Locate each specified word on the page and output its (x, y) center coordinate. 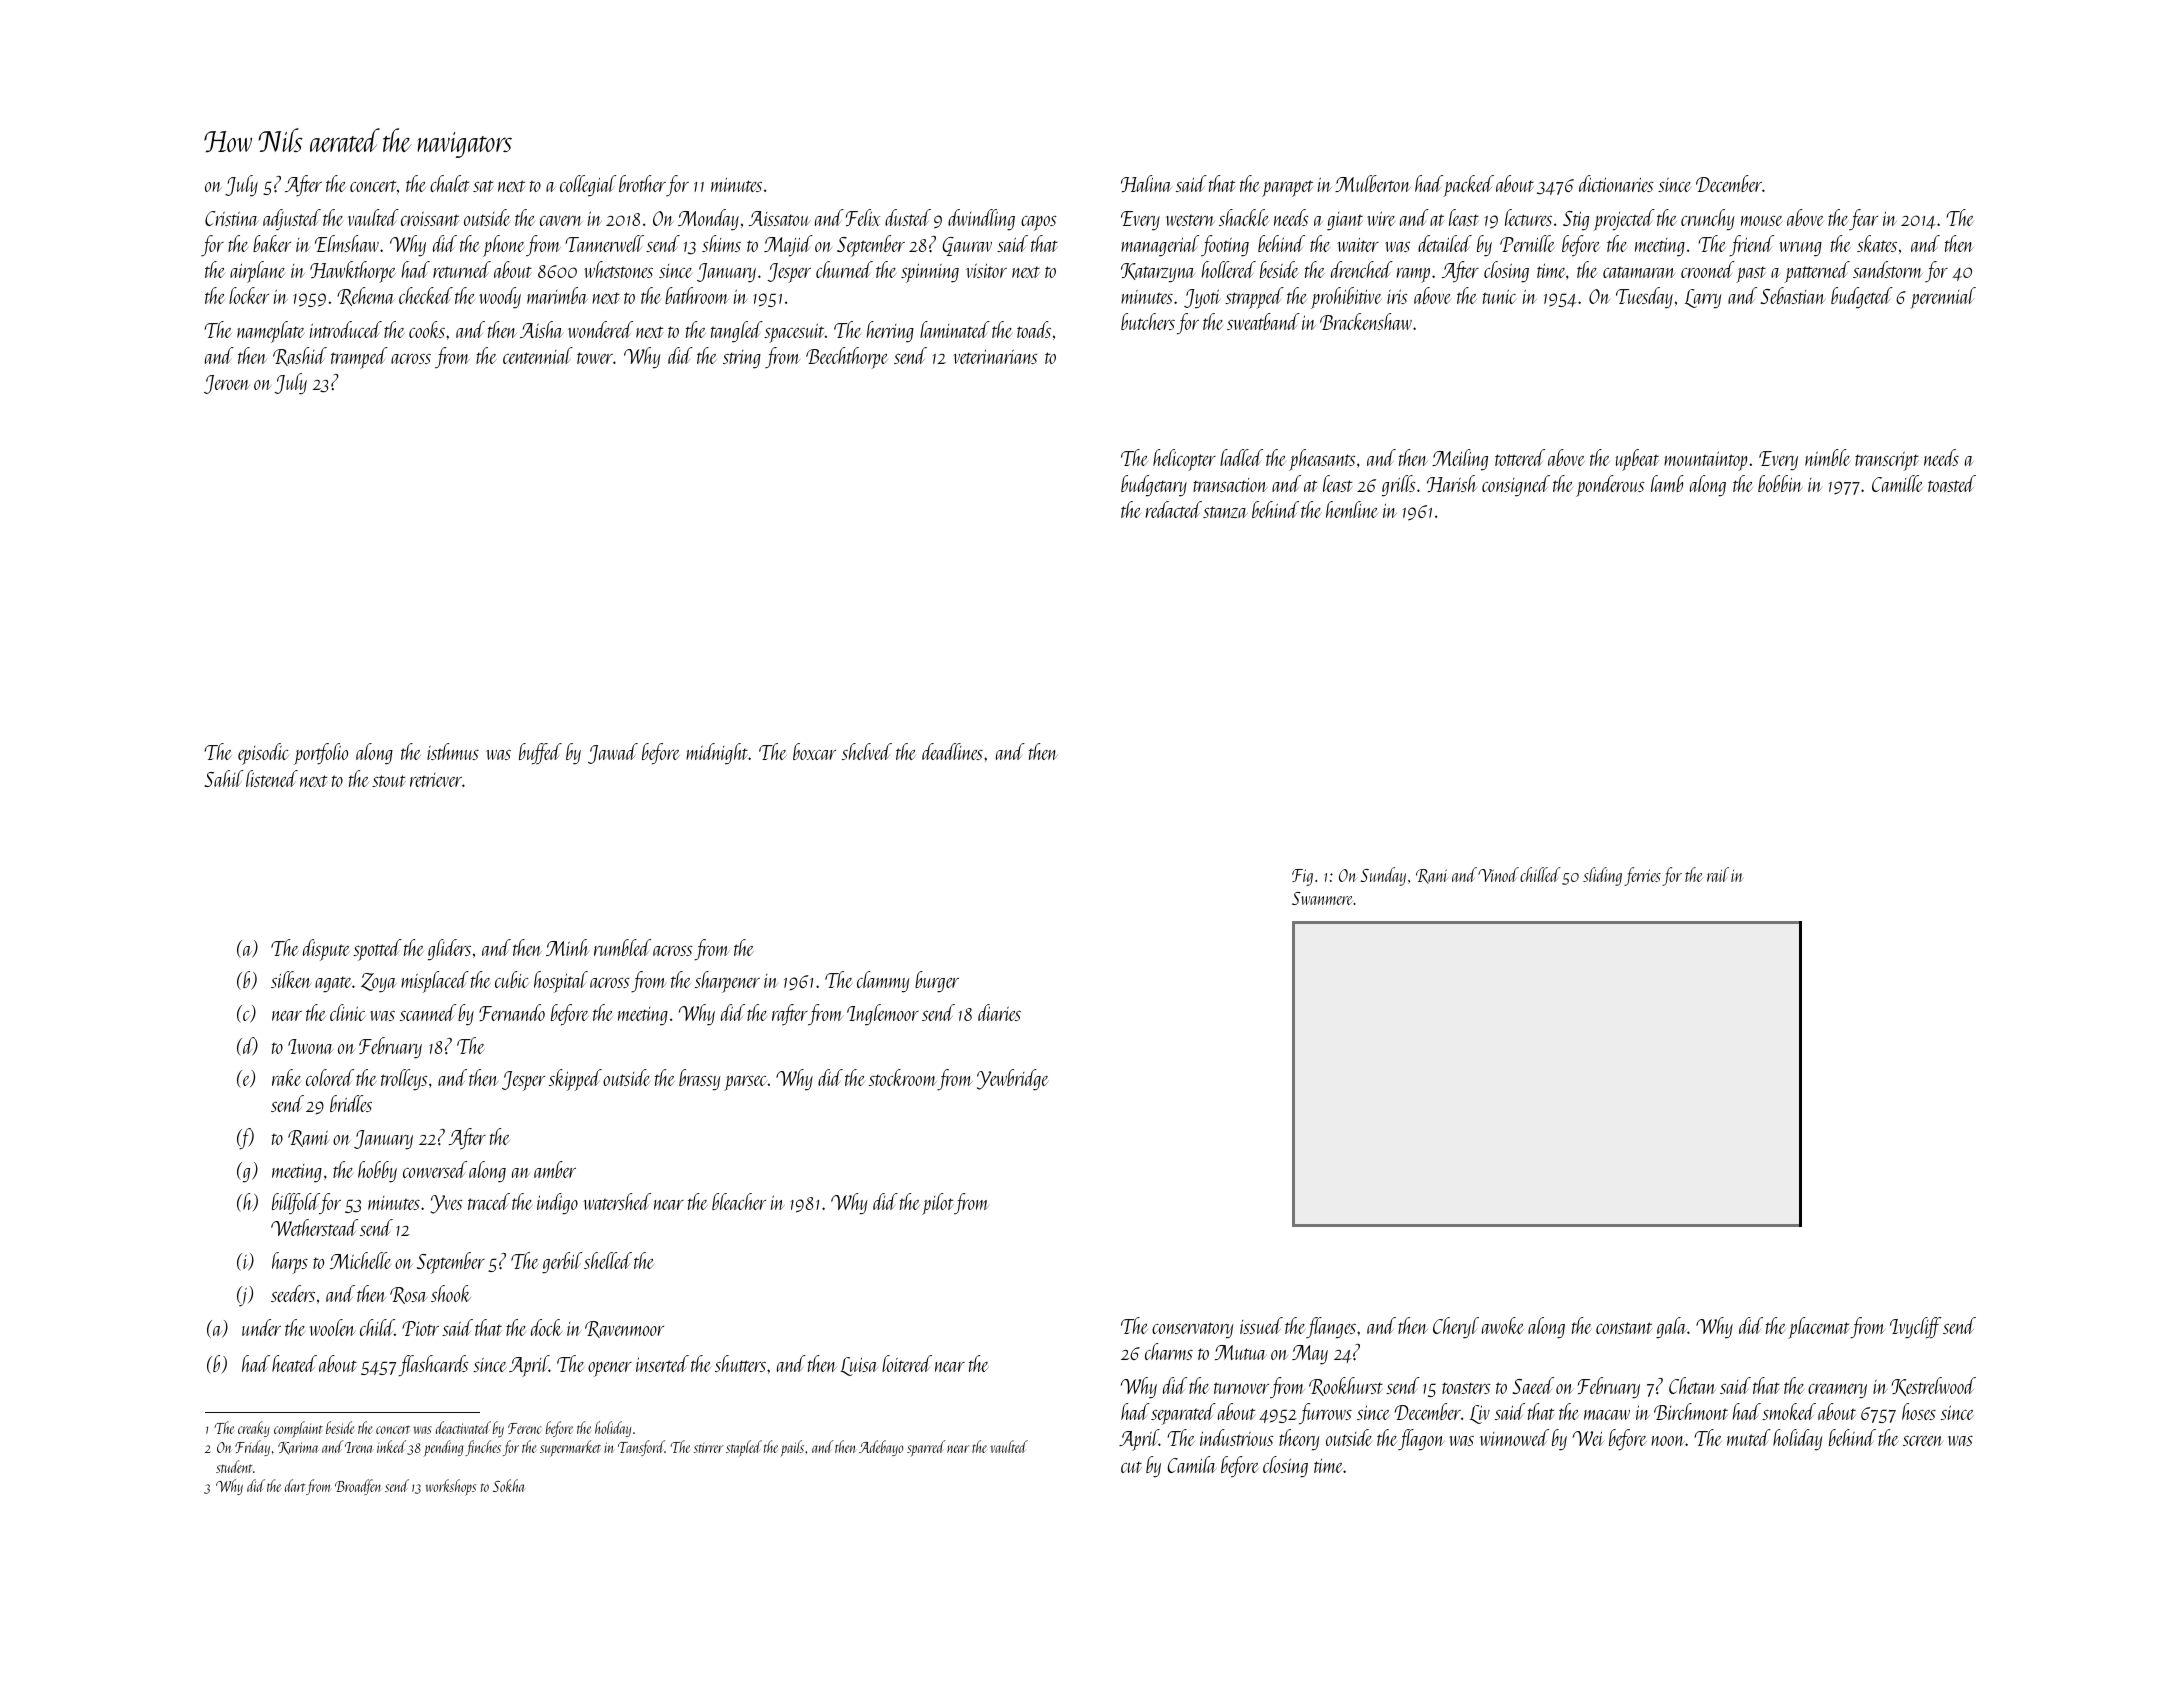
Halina (1146, 183)
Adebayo (881, 1448)
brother (642, 183)
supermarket (570, 1448)
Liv (1480, 1414)
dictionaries (1616, 183)
